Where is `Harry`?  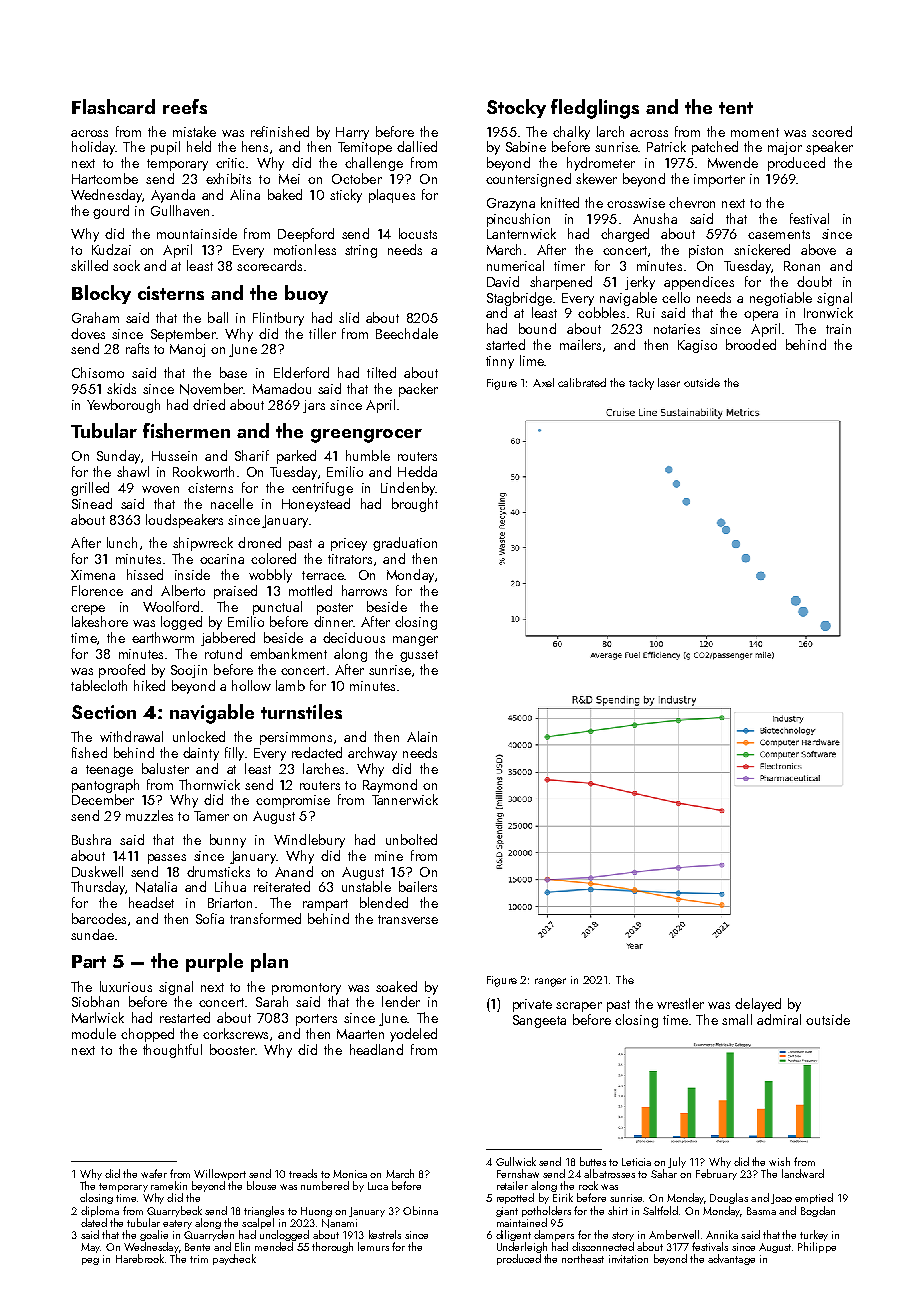
Harry is located at coordinates (352, 133).
